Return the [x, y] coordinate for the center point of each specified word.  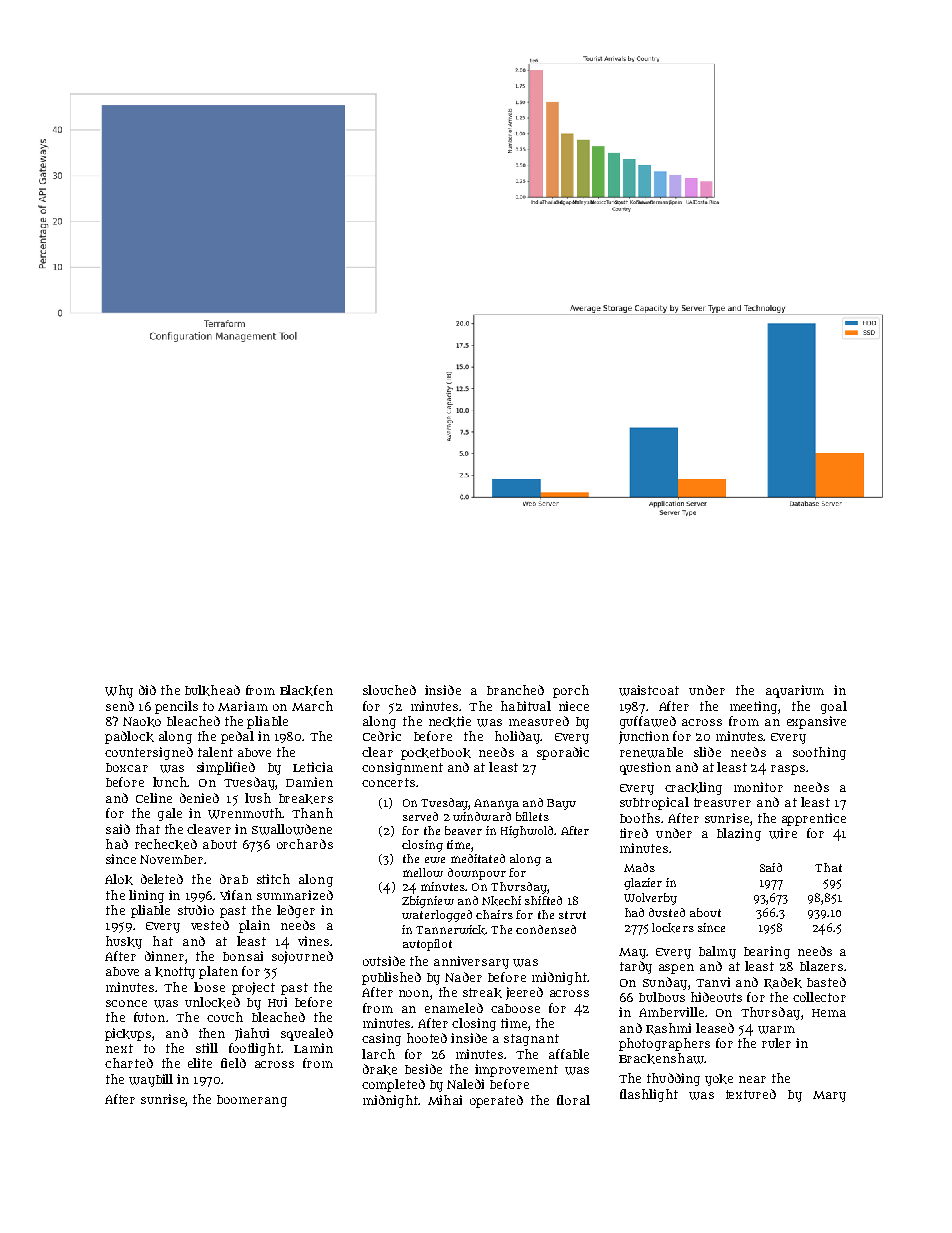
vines [313, 941]
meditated [478, 858]
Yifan [236, 895]
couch [225, 1017]
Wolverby [650, 899]
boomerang [252, 1101]
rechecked [166, 844]
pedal [237, 737]
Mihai [445, 1100]
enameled [454, 1008]
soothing [819, 753]
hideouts [716, 997]
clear [377, 752]
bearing [767, 952]
